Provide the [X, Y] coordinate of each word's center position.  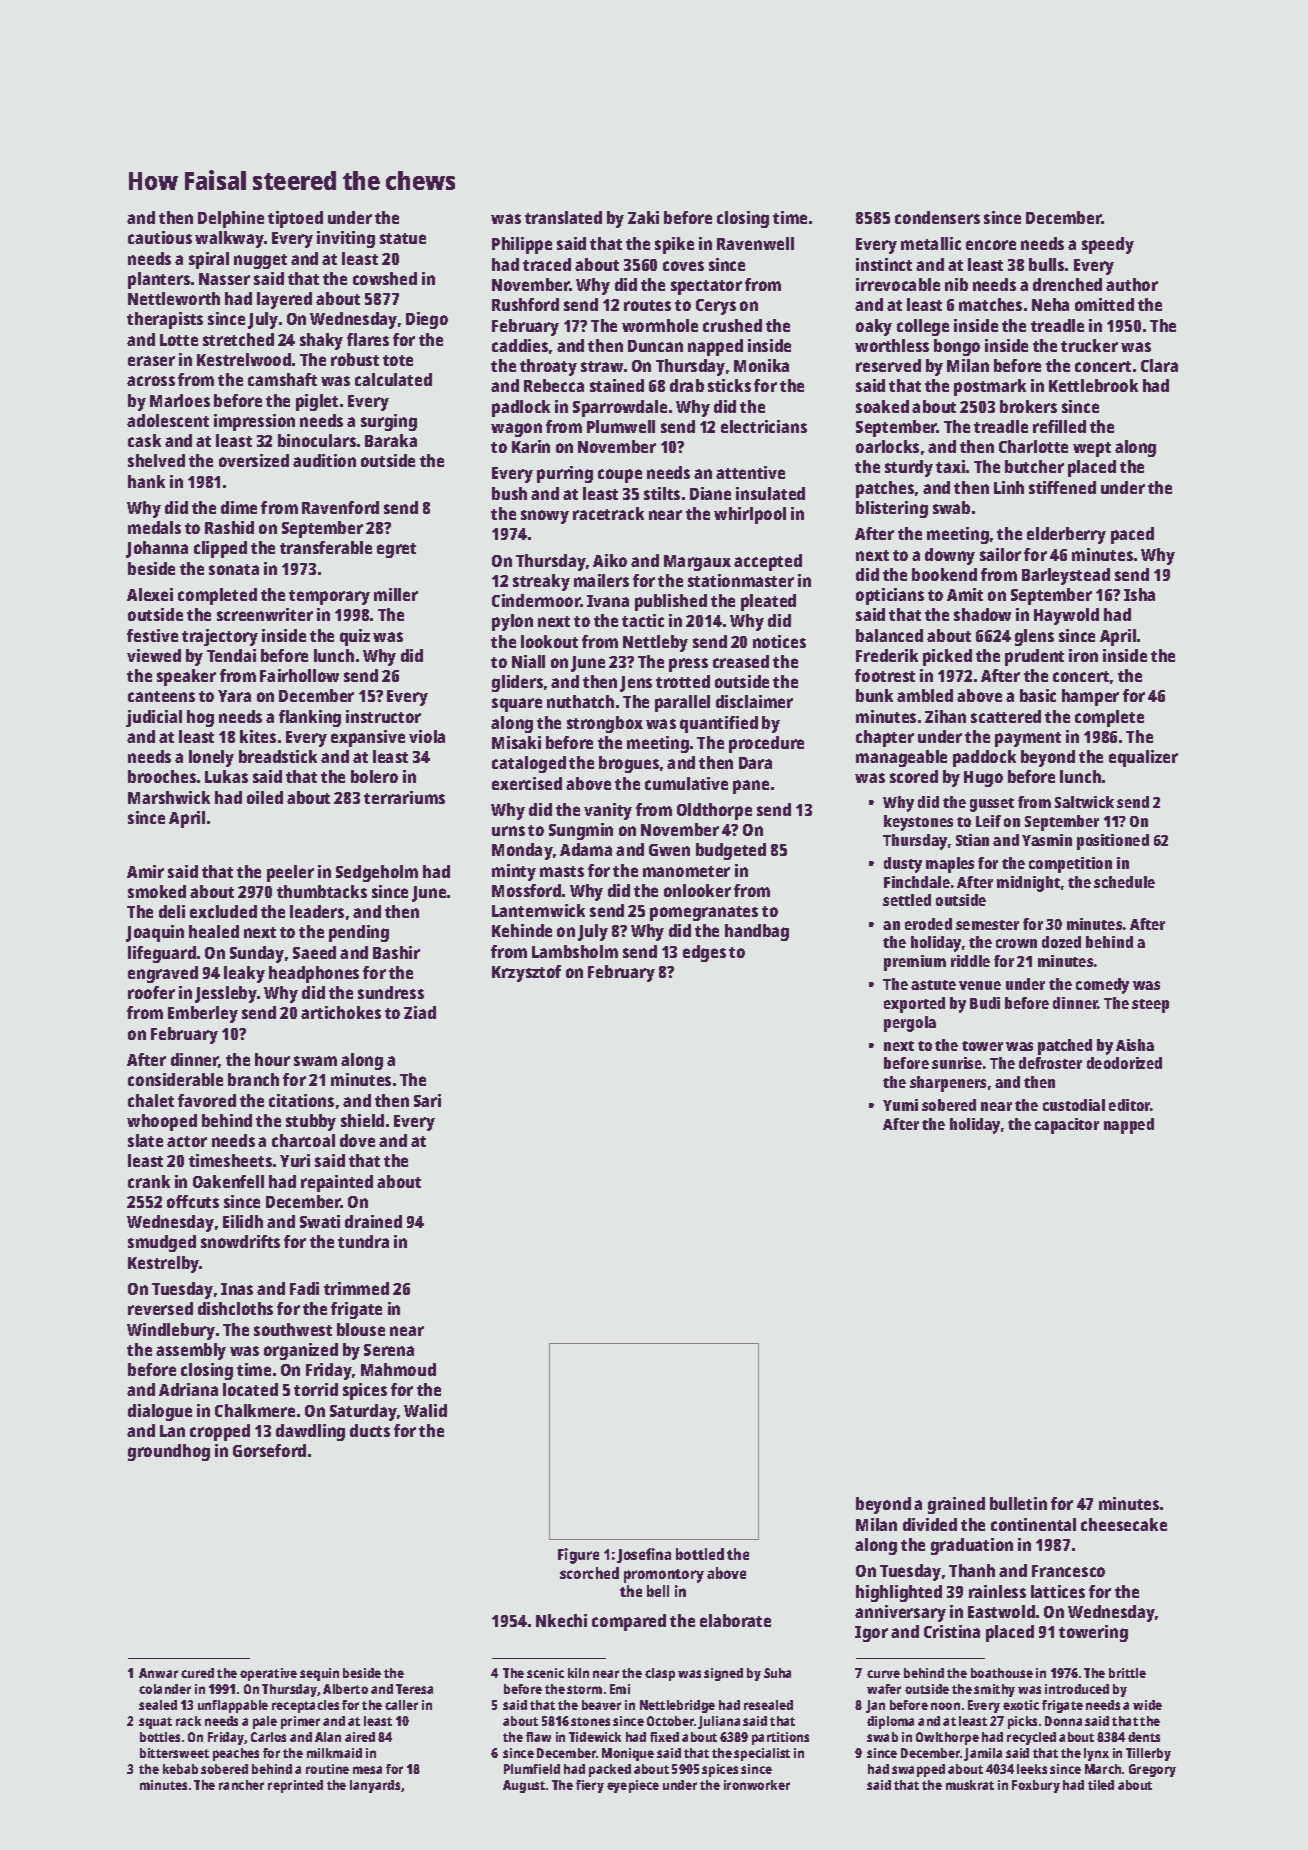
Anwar [158, 1673]
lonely [211, 758]
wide [1147, 1705]
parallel [682, 703]
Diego [427, 320]
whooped [162, 1122]
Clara [1159, 365]
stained [617, 385]
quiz [355, 637]
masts [562, 871]
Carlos [268, 1737]
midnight [1028, 884]
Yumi [900, 1105]
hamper [1090, 697]
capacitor [1067, 1126]
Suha [777, 1673]
